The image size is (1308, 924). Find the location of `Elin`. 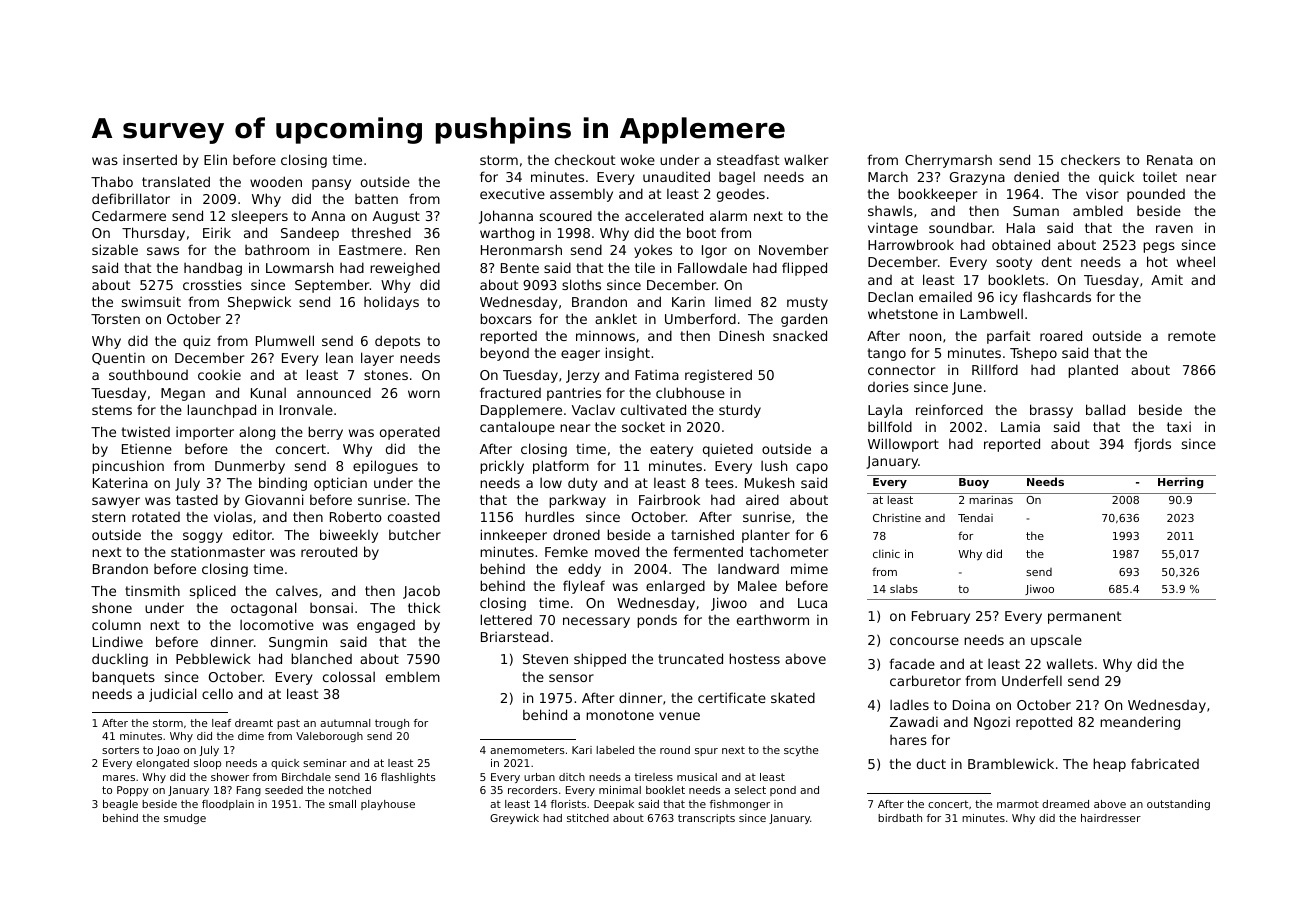

Elin is located at coordinates (215, 159).
